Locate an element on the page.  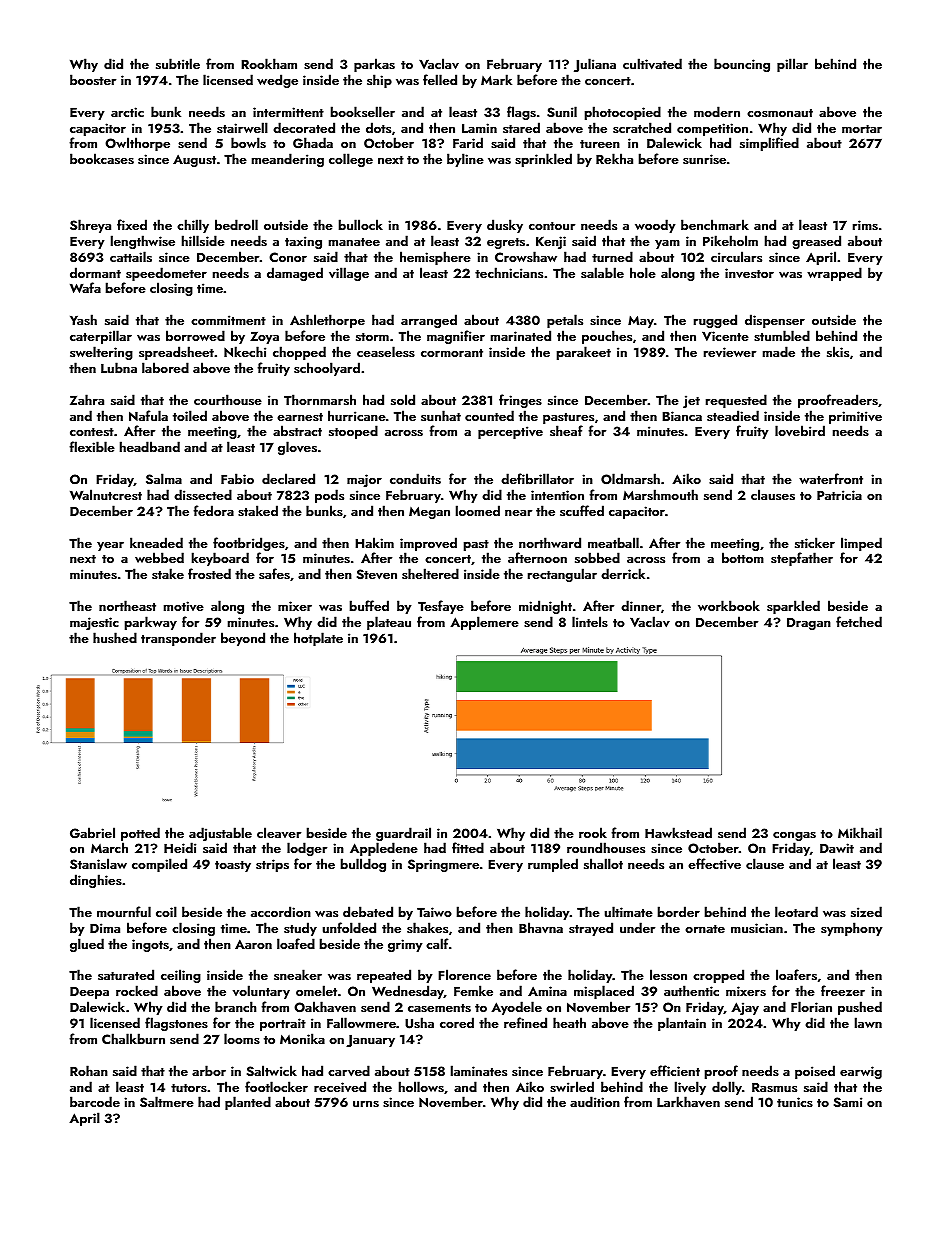
Florence is located at coordinates (464, 974).
